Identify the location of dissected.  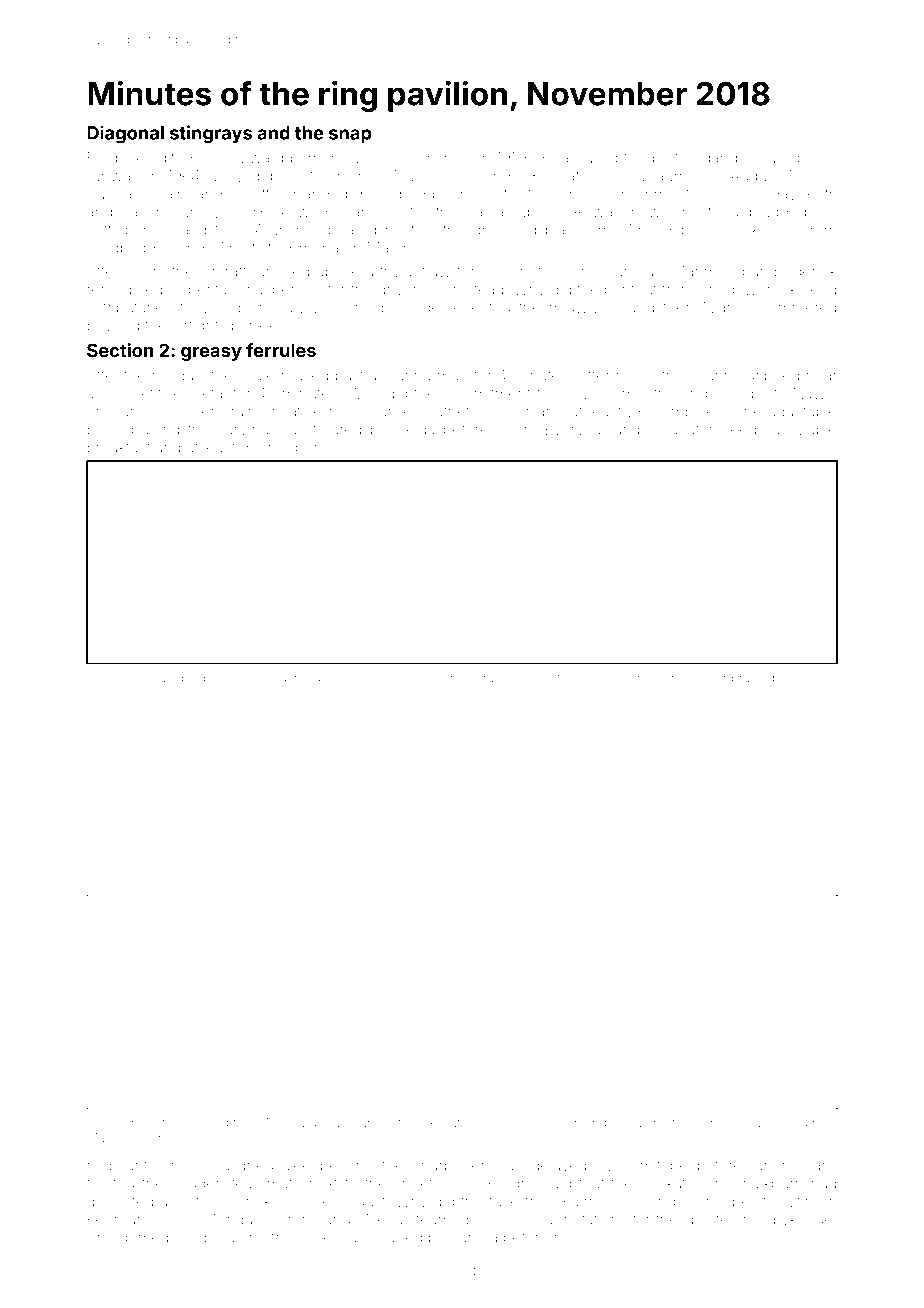
(120, 1201).
